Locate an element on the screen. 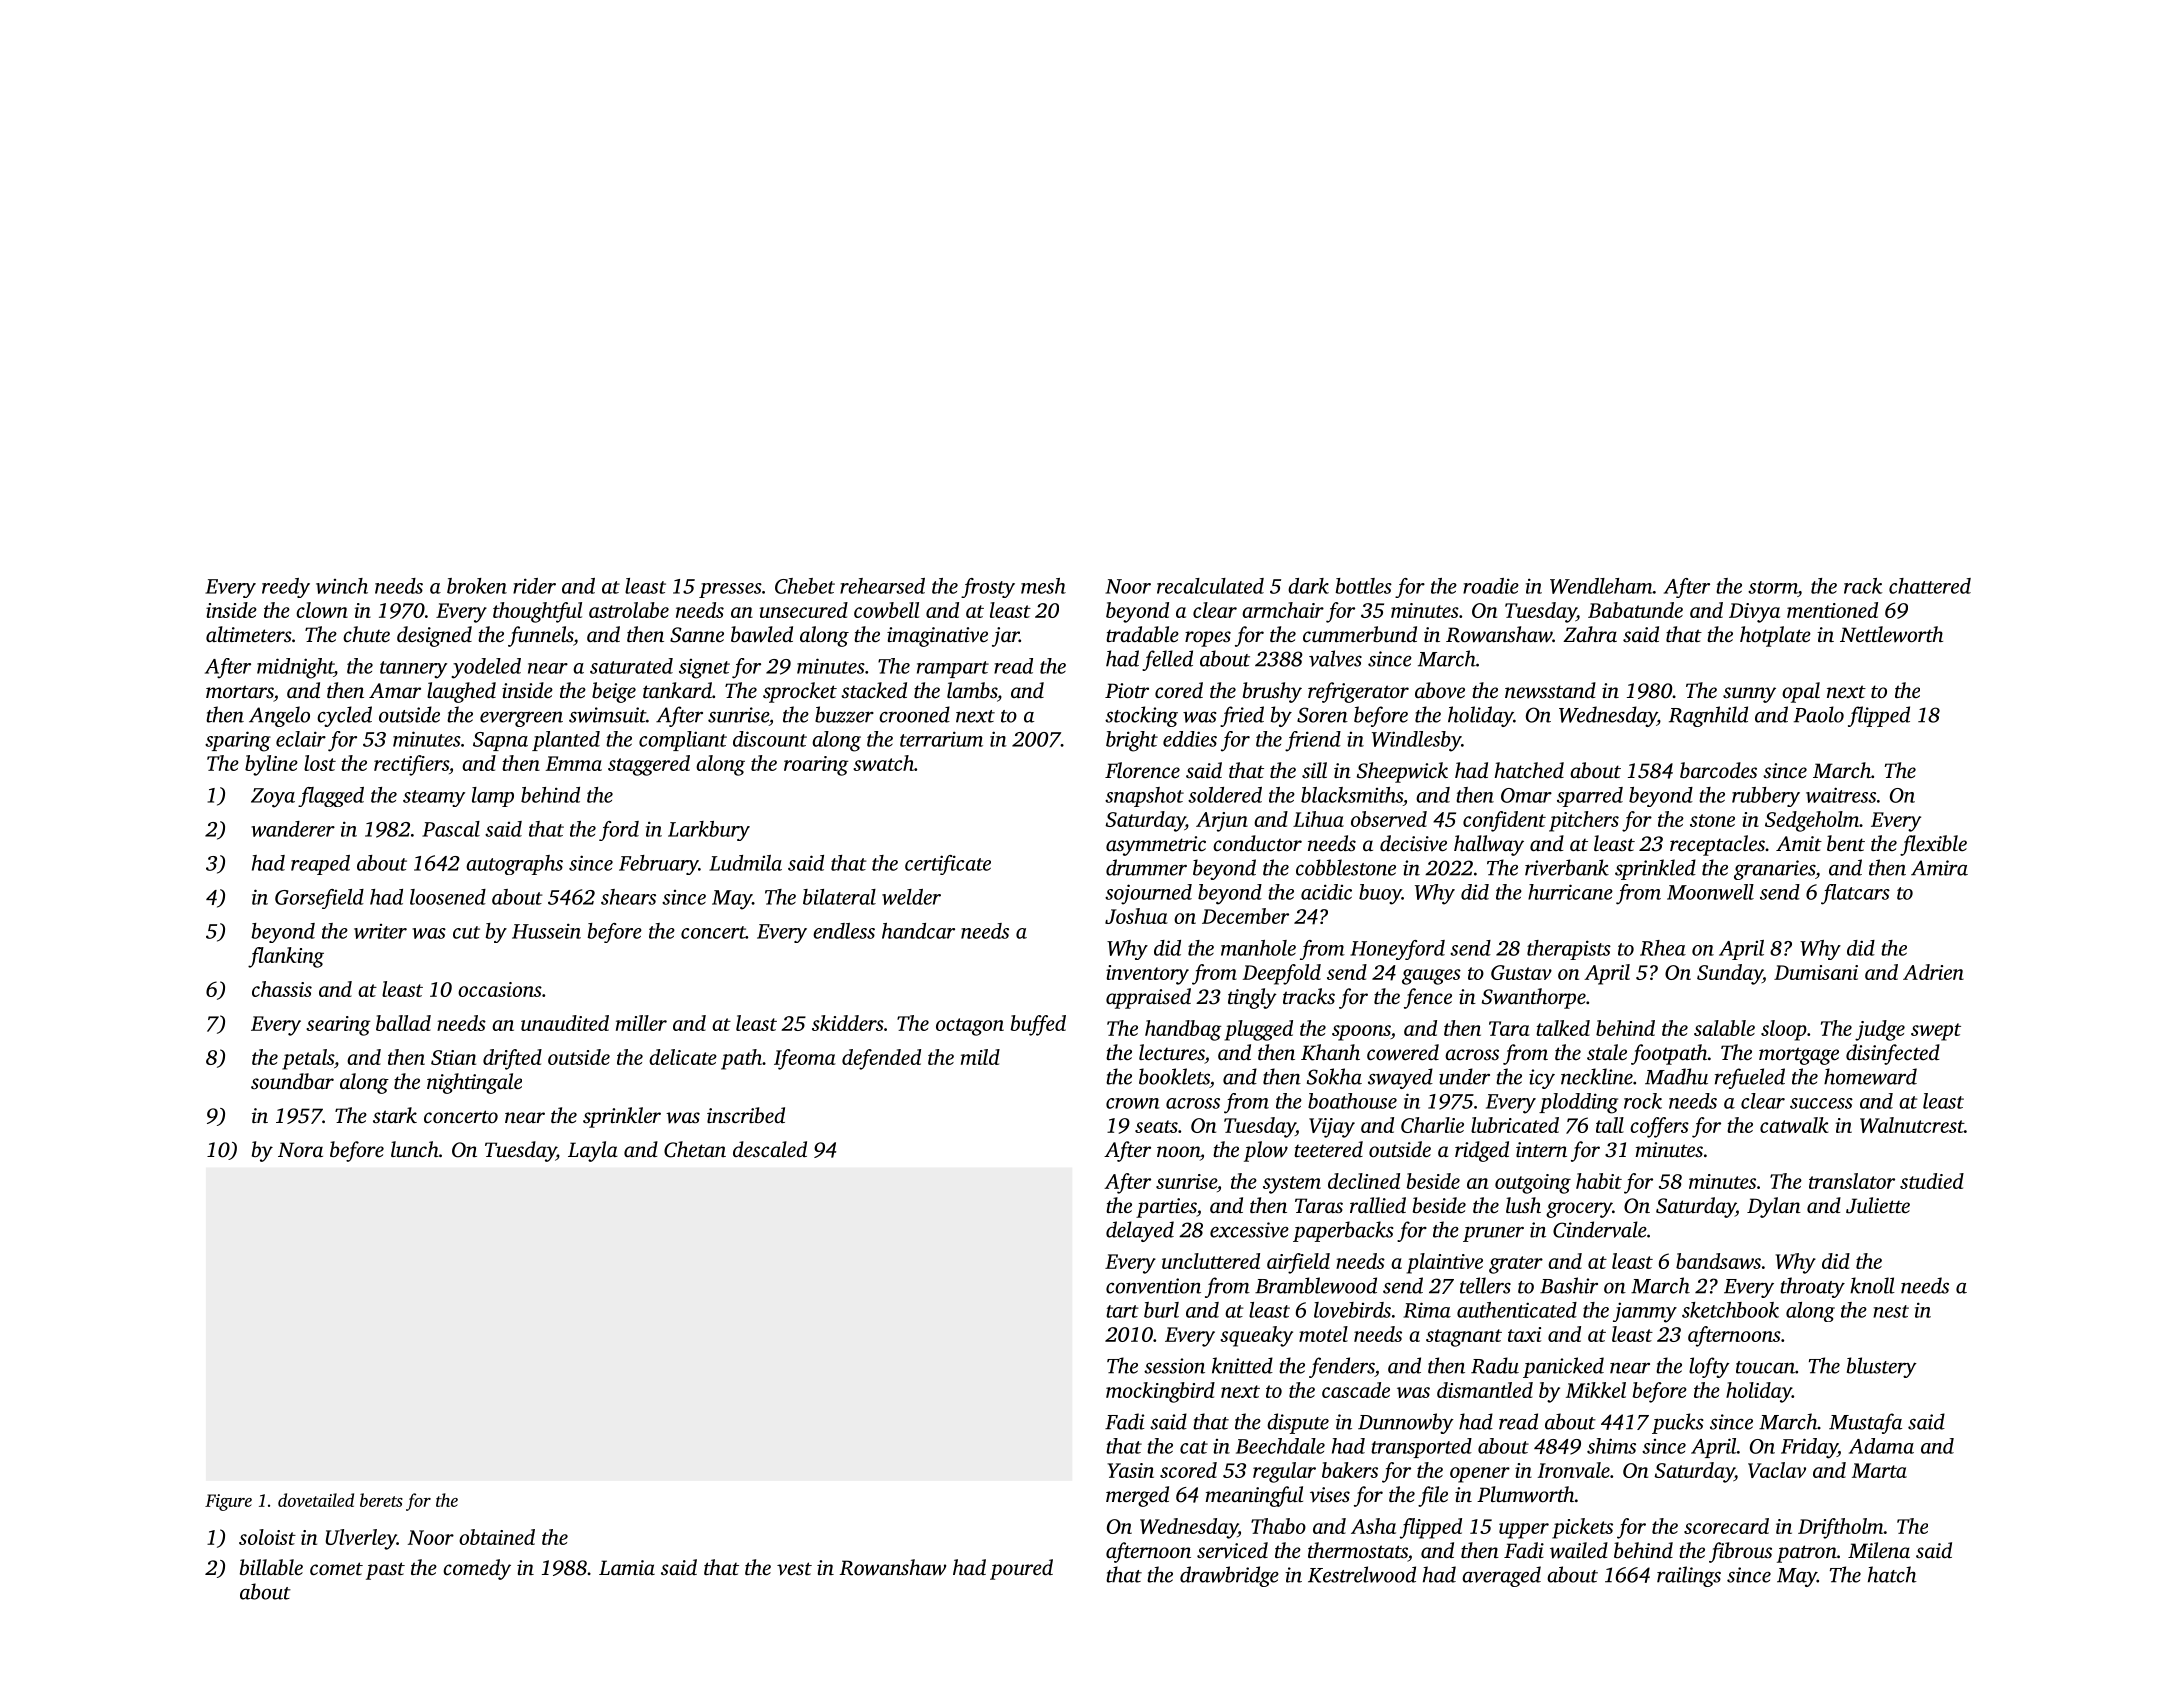  chassis is located at coordinates (282, 989).
